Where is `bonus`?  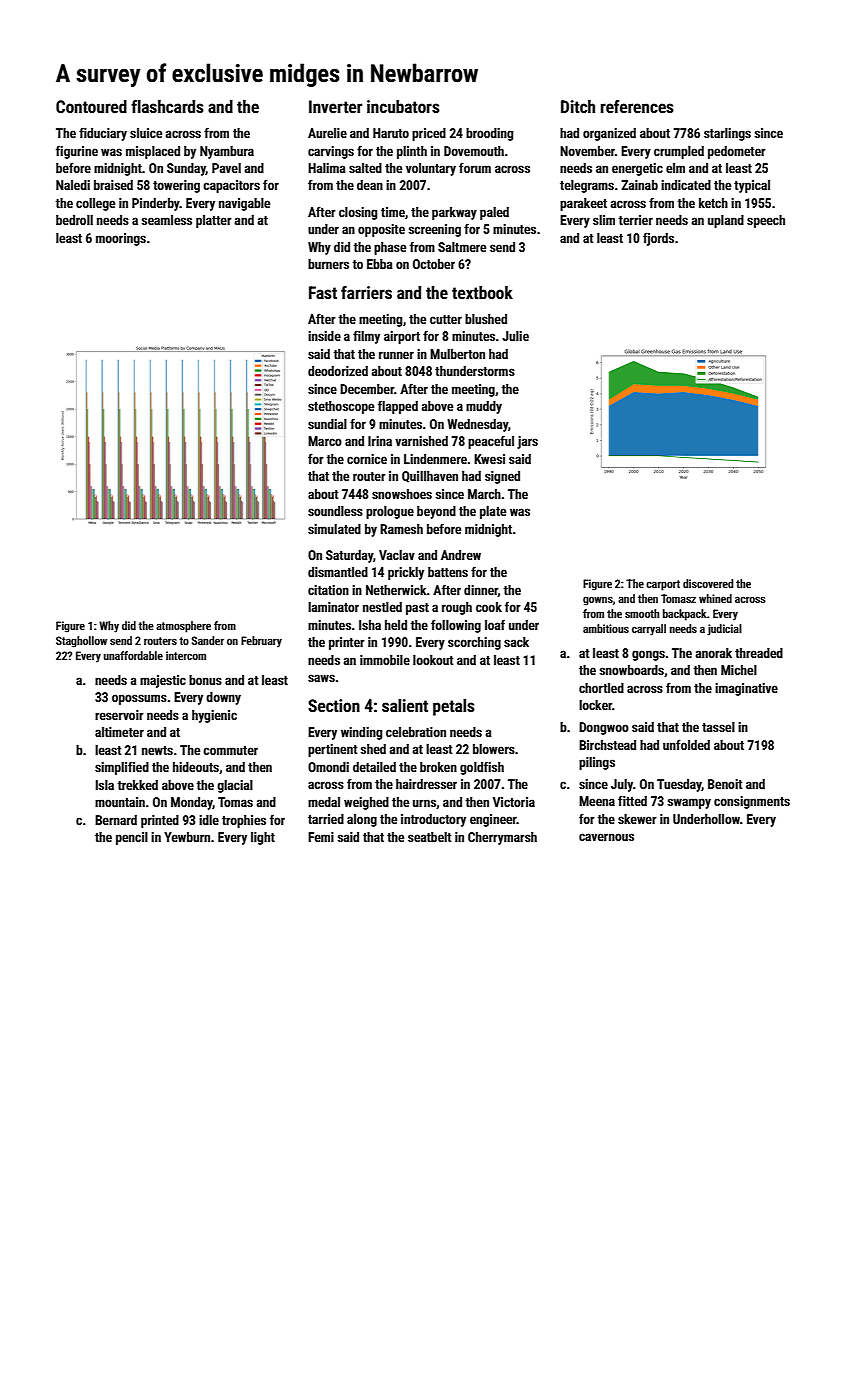
bonus is located at coordinates (205, 680).
